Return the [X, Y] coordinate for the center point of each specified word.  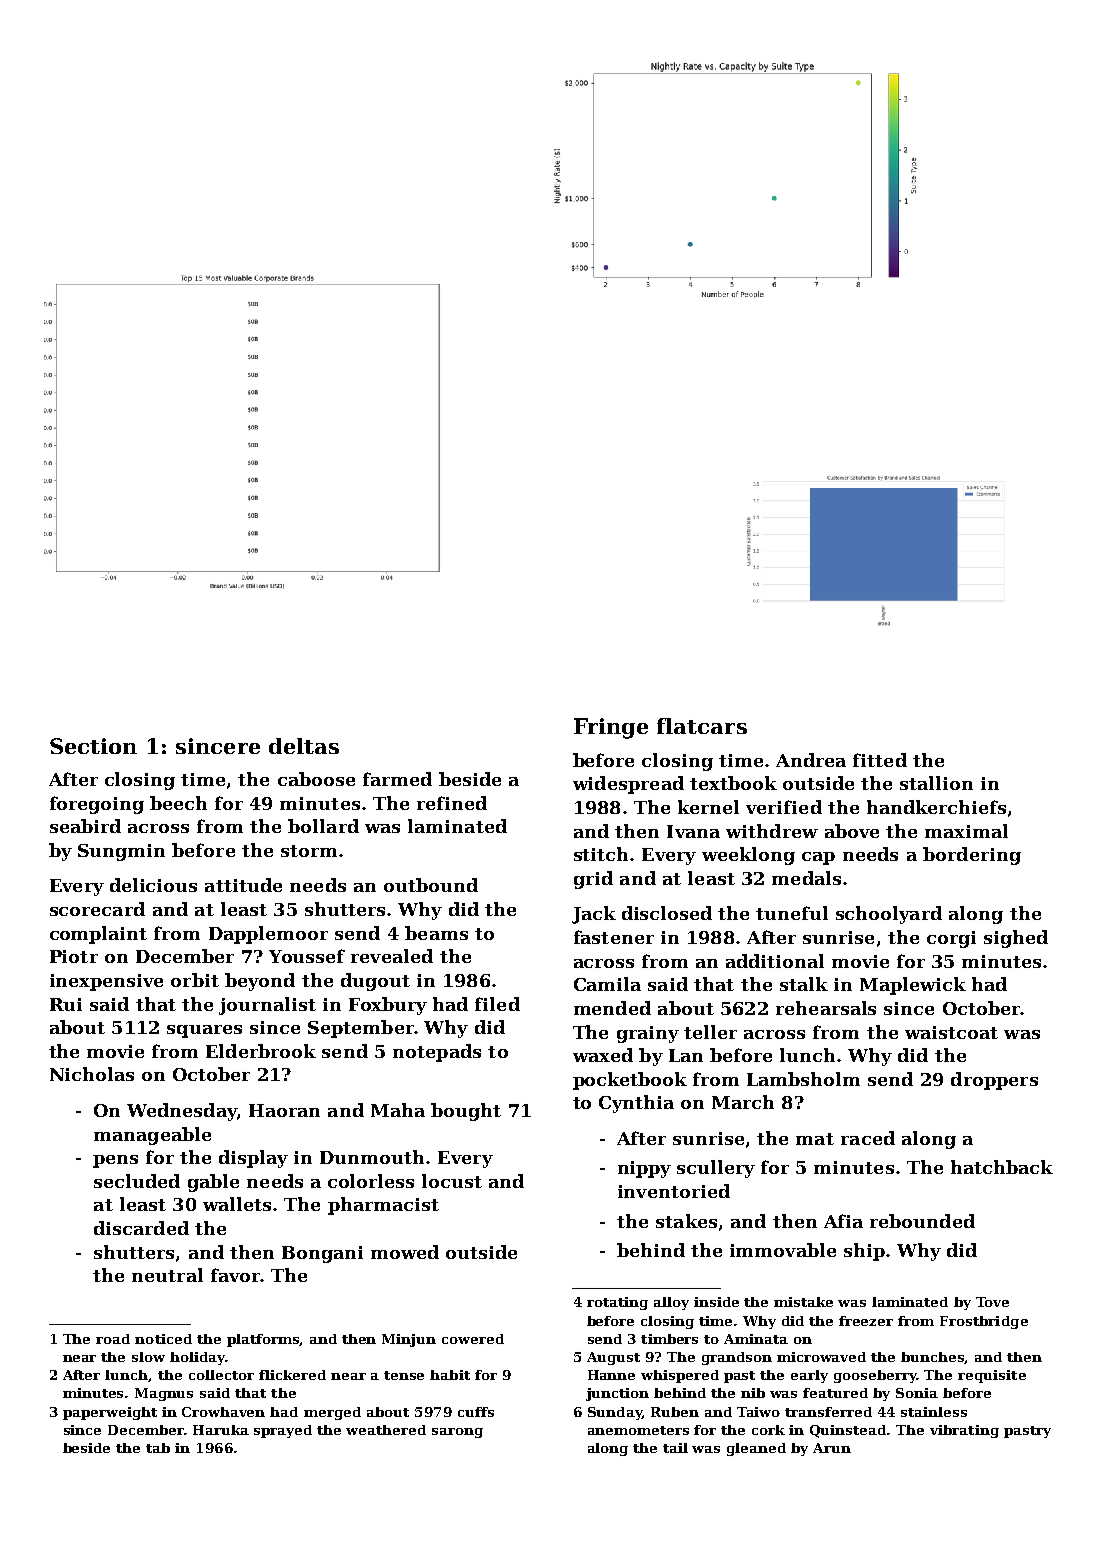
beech [178, 803]
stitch [601, 854]
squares [204, 1031]
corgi [951, 939]
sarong [457, 1433]
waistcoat [951, 1032]
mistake [803, 1302]
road [113, 1339]
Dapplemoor [268, 935]
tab [158, 1448]
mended [612, 1008]
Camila [607, 984]
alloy [671, 1303]
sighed [1016, 939]
